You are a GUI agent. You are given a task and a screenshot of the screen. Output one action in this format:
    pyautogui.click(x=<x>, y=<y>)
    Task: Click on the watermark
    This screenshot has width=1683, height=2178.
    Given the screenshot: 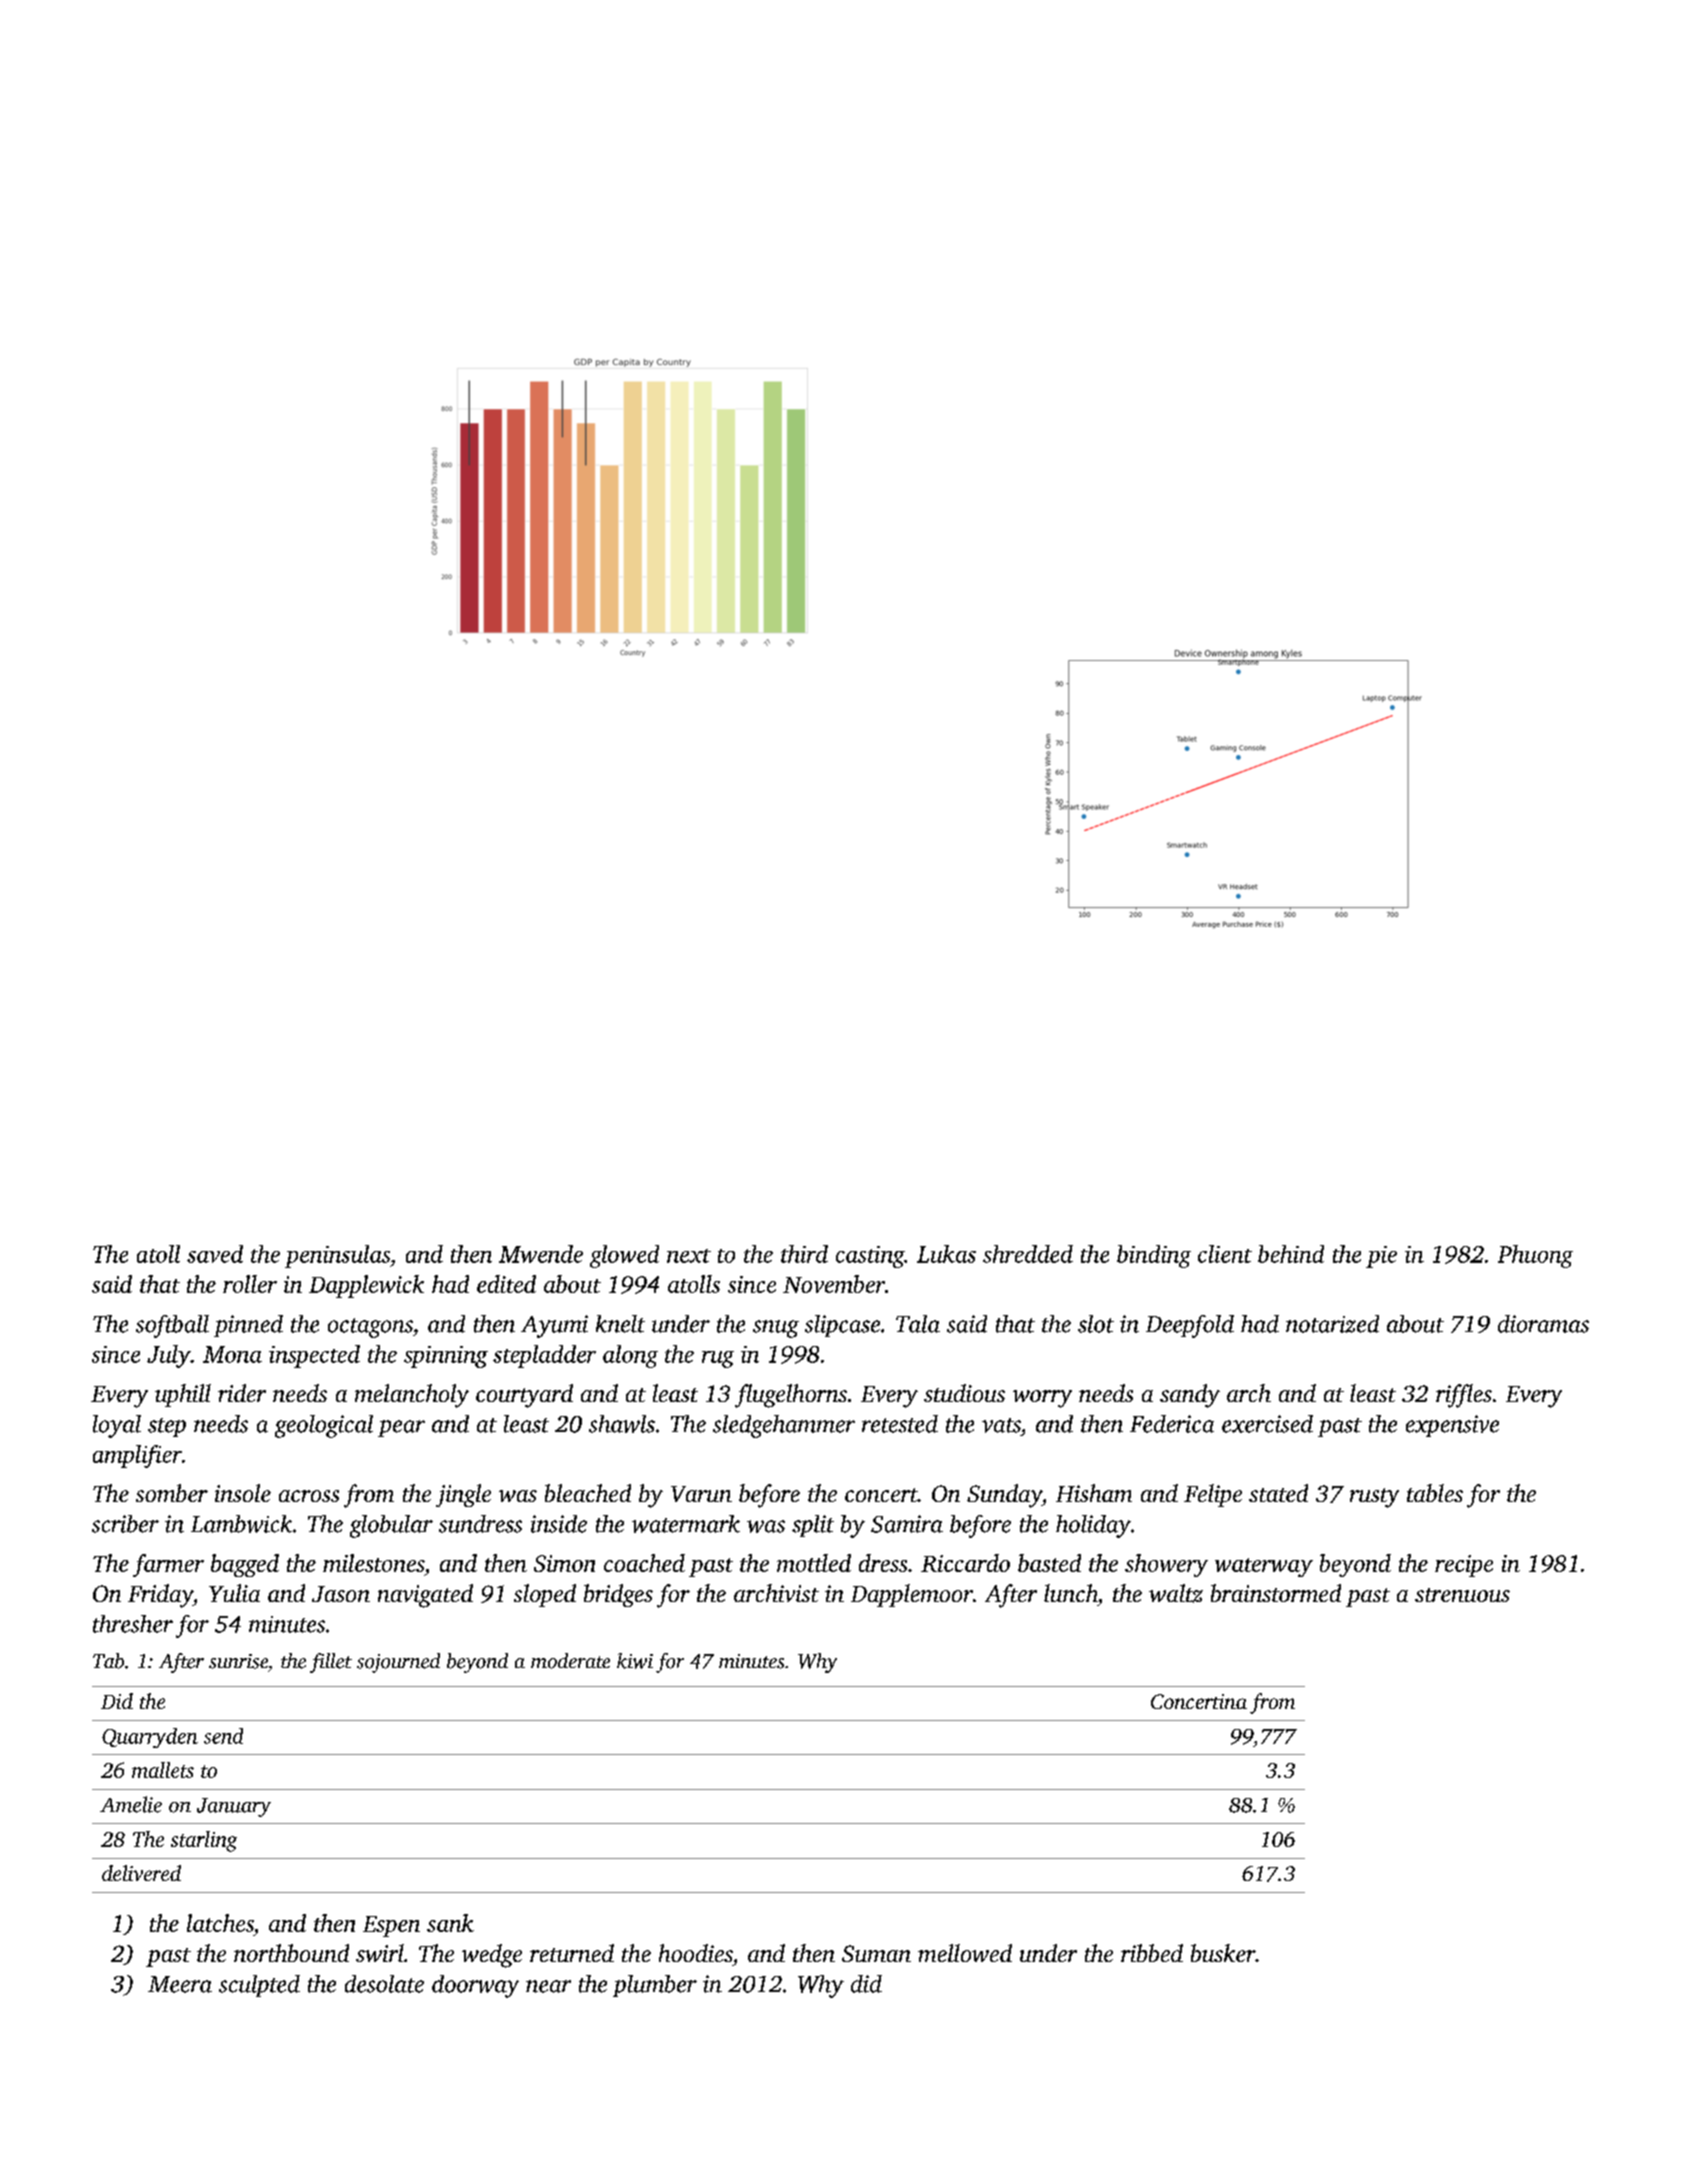 What is the action you would take?
    pyautogui.click(x=686, y=1524)
